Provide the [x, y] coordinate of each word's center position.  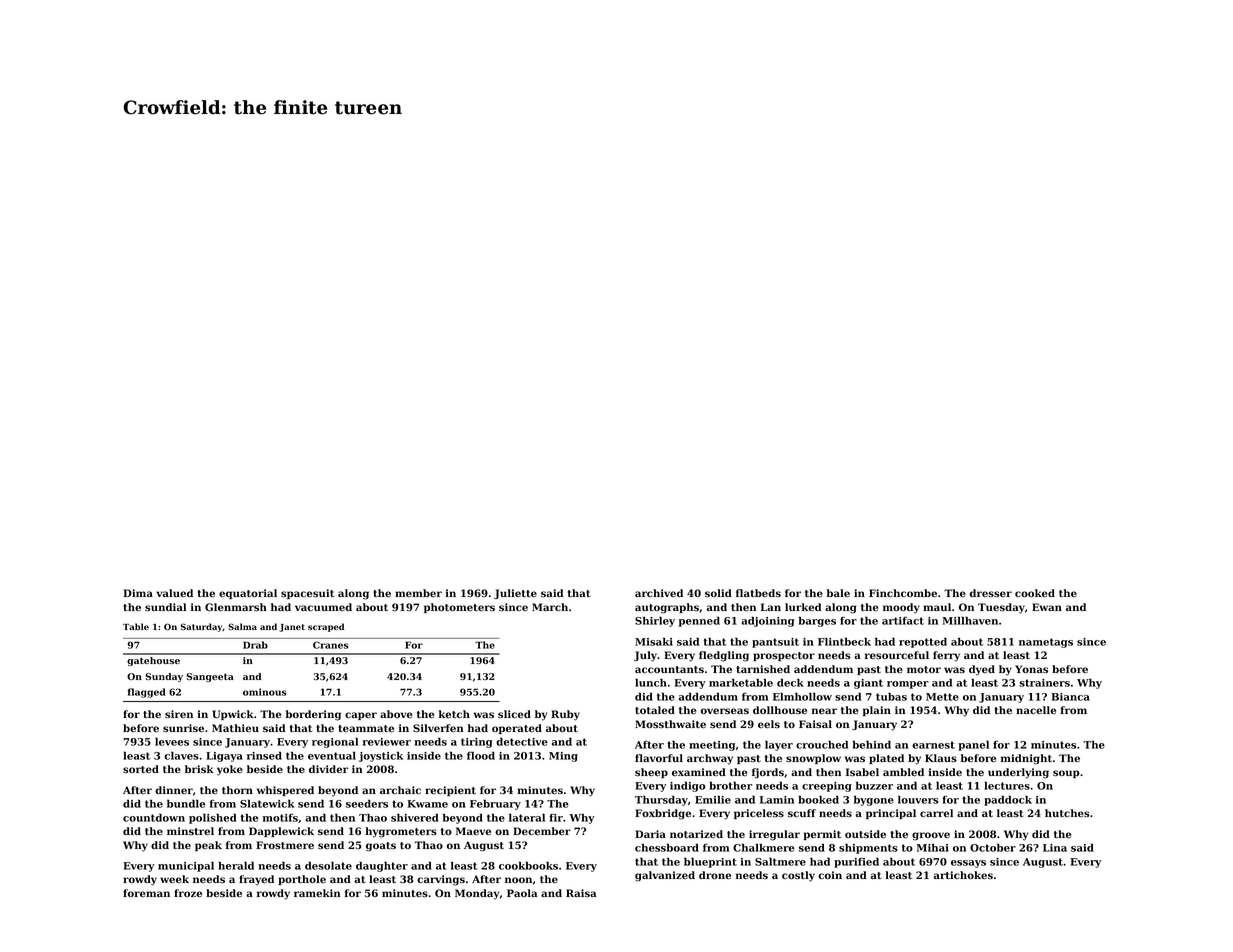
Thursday [661, 800]
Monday [477, 894]
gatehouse [153, 661]
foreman [146, 893]
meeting [712, 746]
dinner [174, 790]
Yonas [1031, 669]
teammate [366, 728]
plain [877, 711]
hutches [1067, 813]
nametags [1046, 643]
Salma [242, 626]
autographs [667, 608]
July [645, 656]
